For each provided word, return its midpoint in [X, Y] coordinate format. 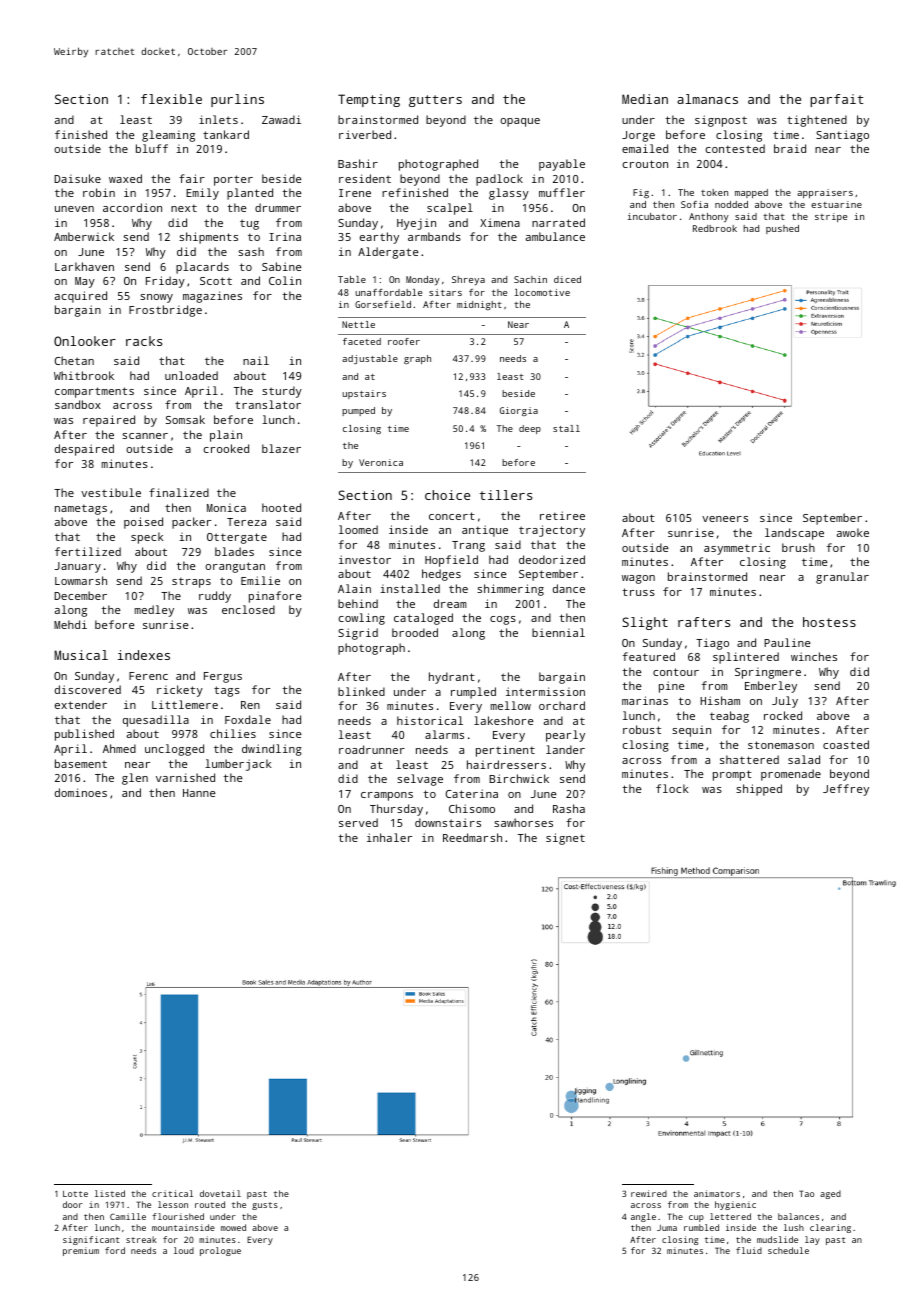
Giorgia [519, 411]
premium [81, 1251]
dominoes [81, 792]
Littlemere [185, 704]
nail [256, 360]
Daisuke [77, 178]
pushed [782, 229]
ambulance [555, 236]
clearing [830, 1228]
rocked [783, 715]
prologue [220, 1251]
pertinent [505, 751]
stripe [831, 217]
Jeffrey [846, 790]
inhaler [389, 837]
